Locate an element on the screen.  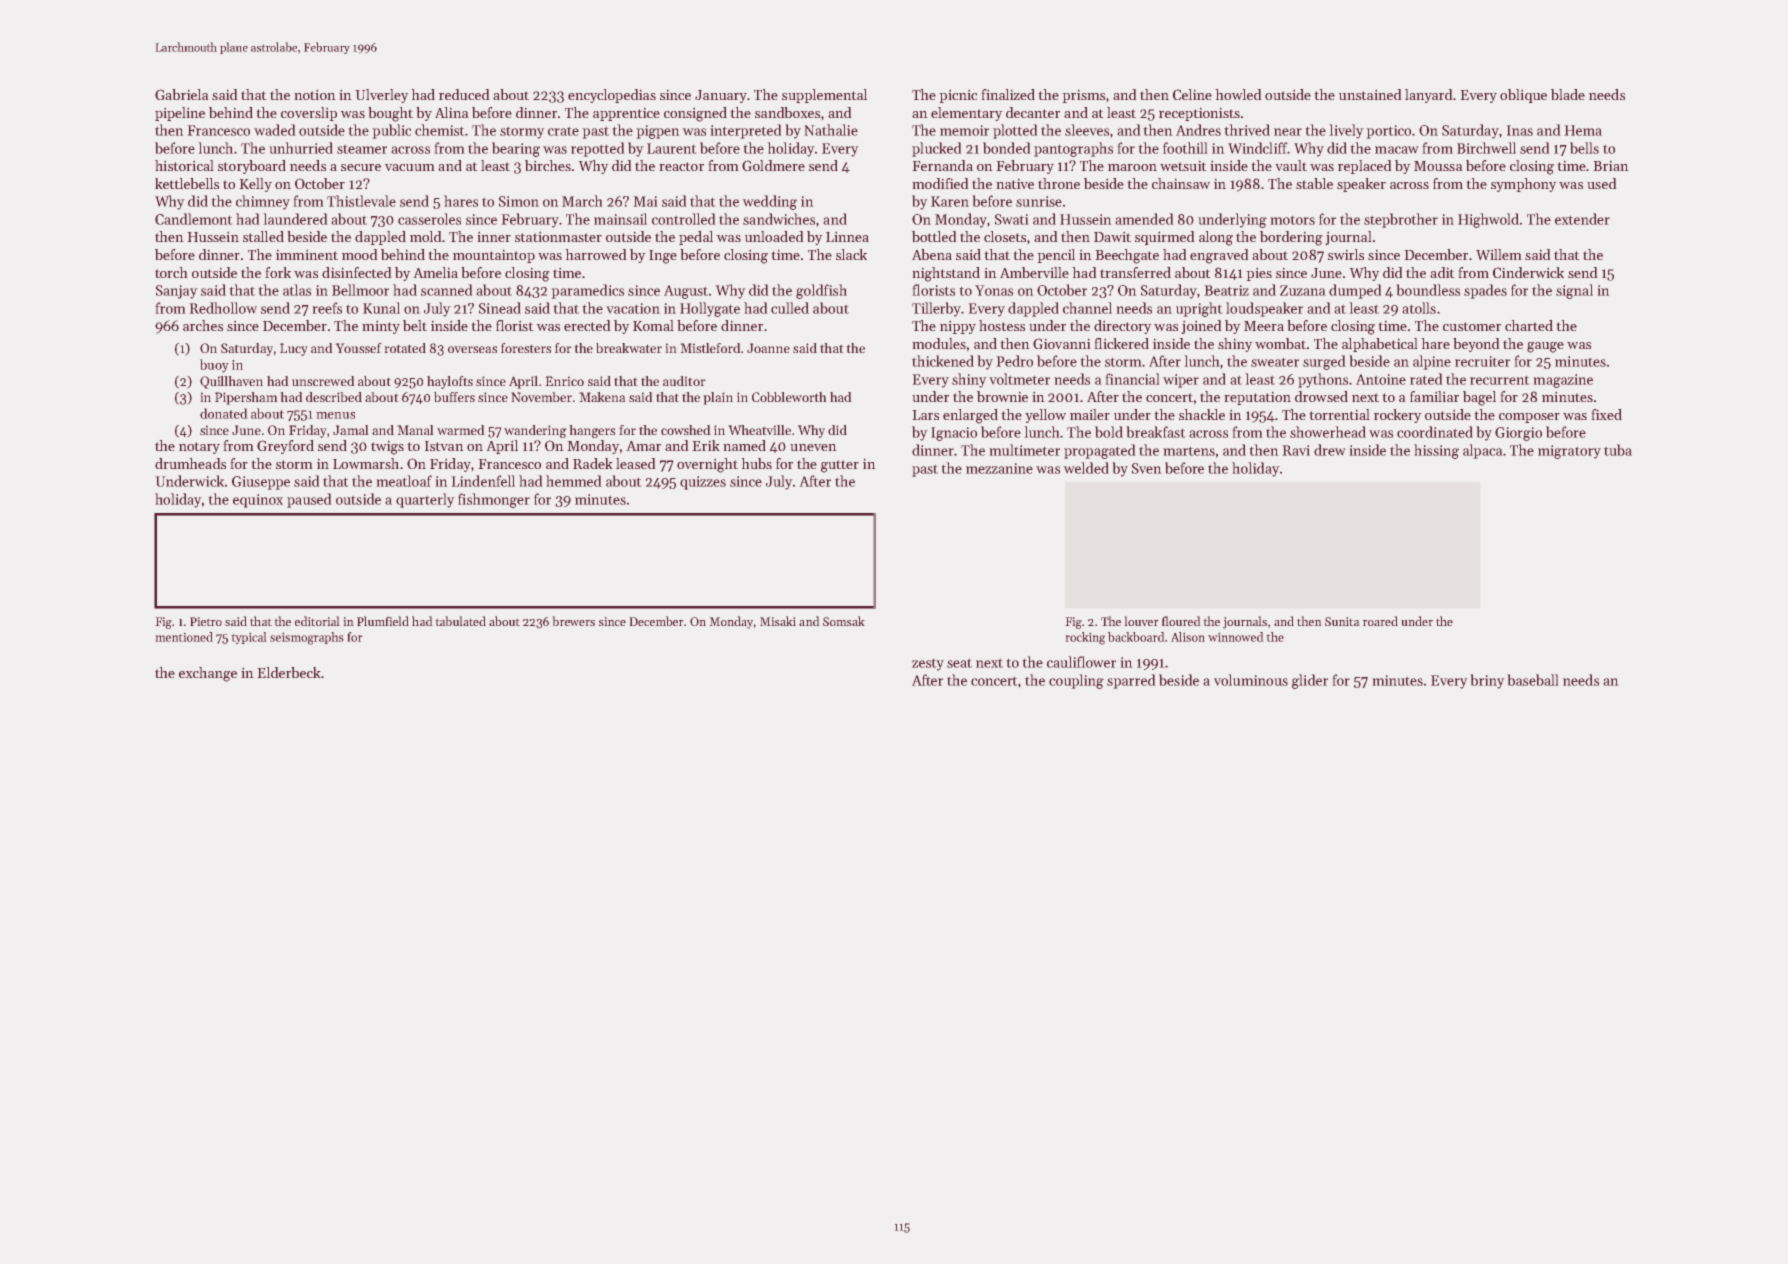
Elderbeck is located at coordinates (289, 672).
